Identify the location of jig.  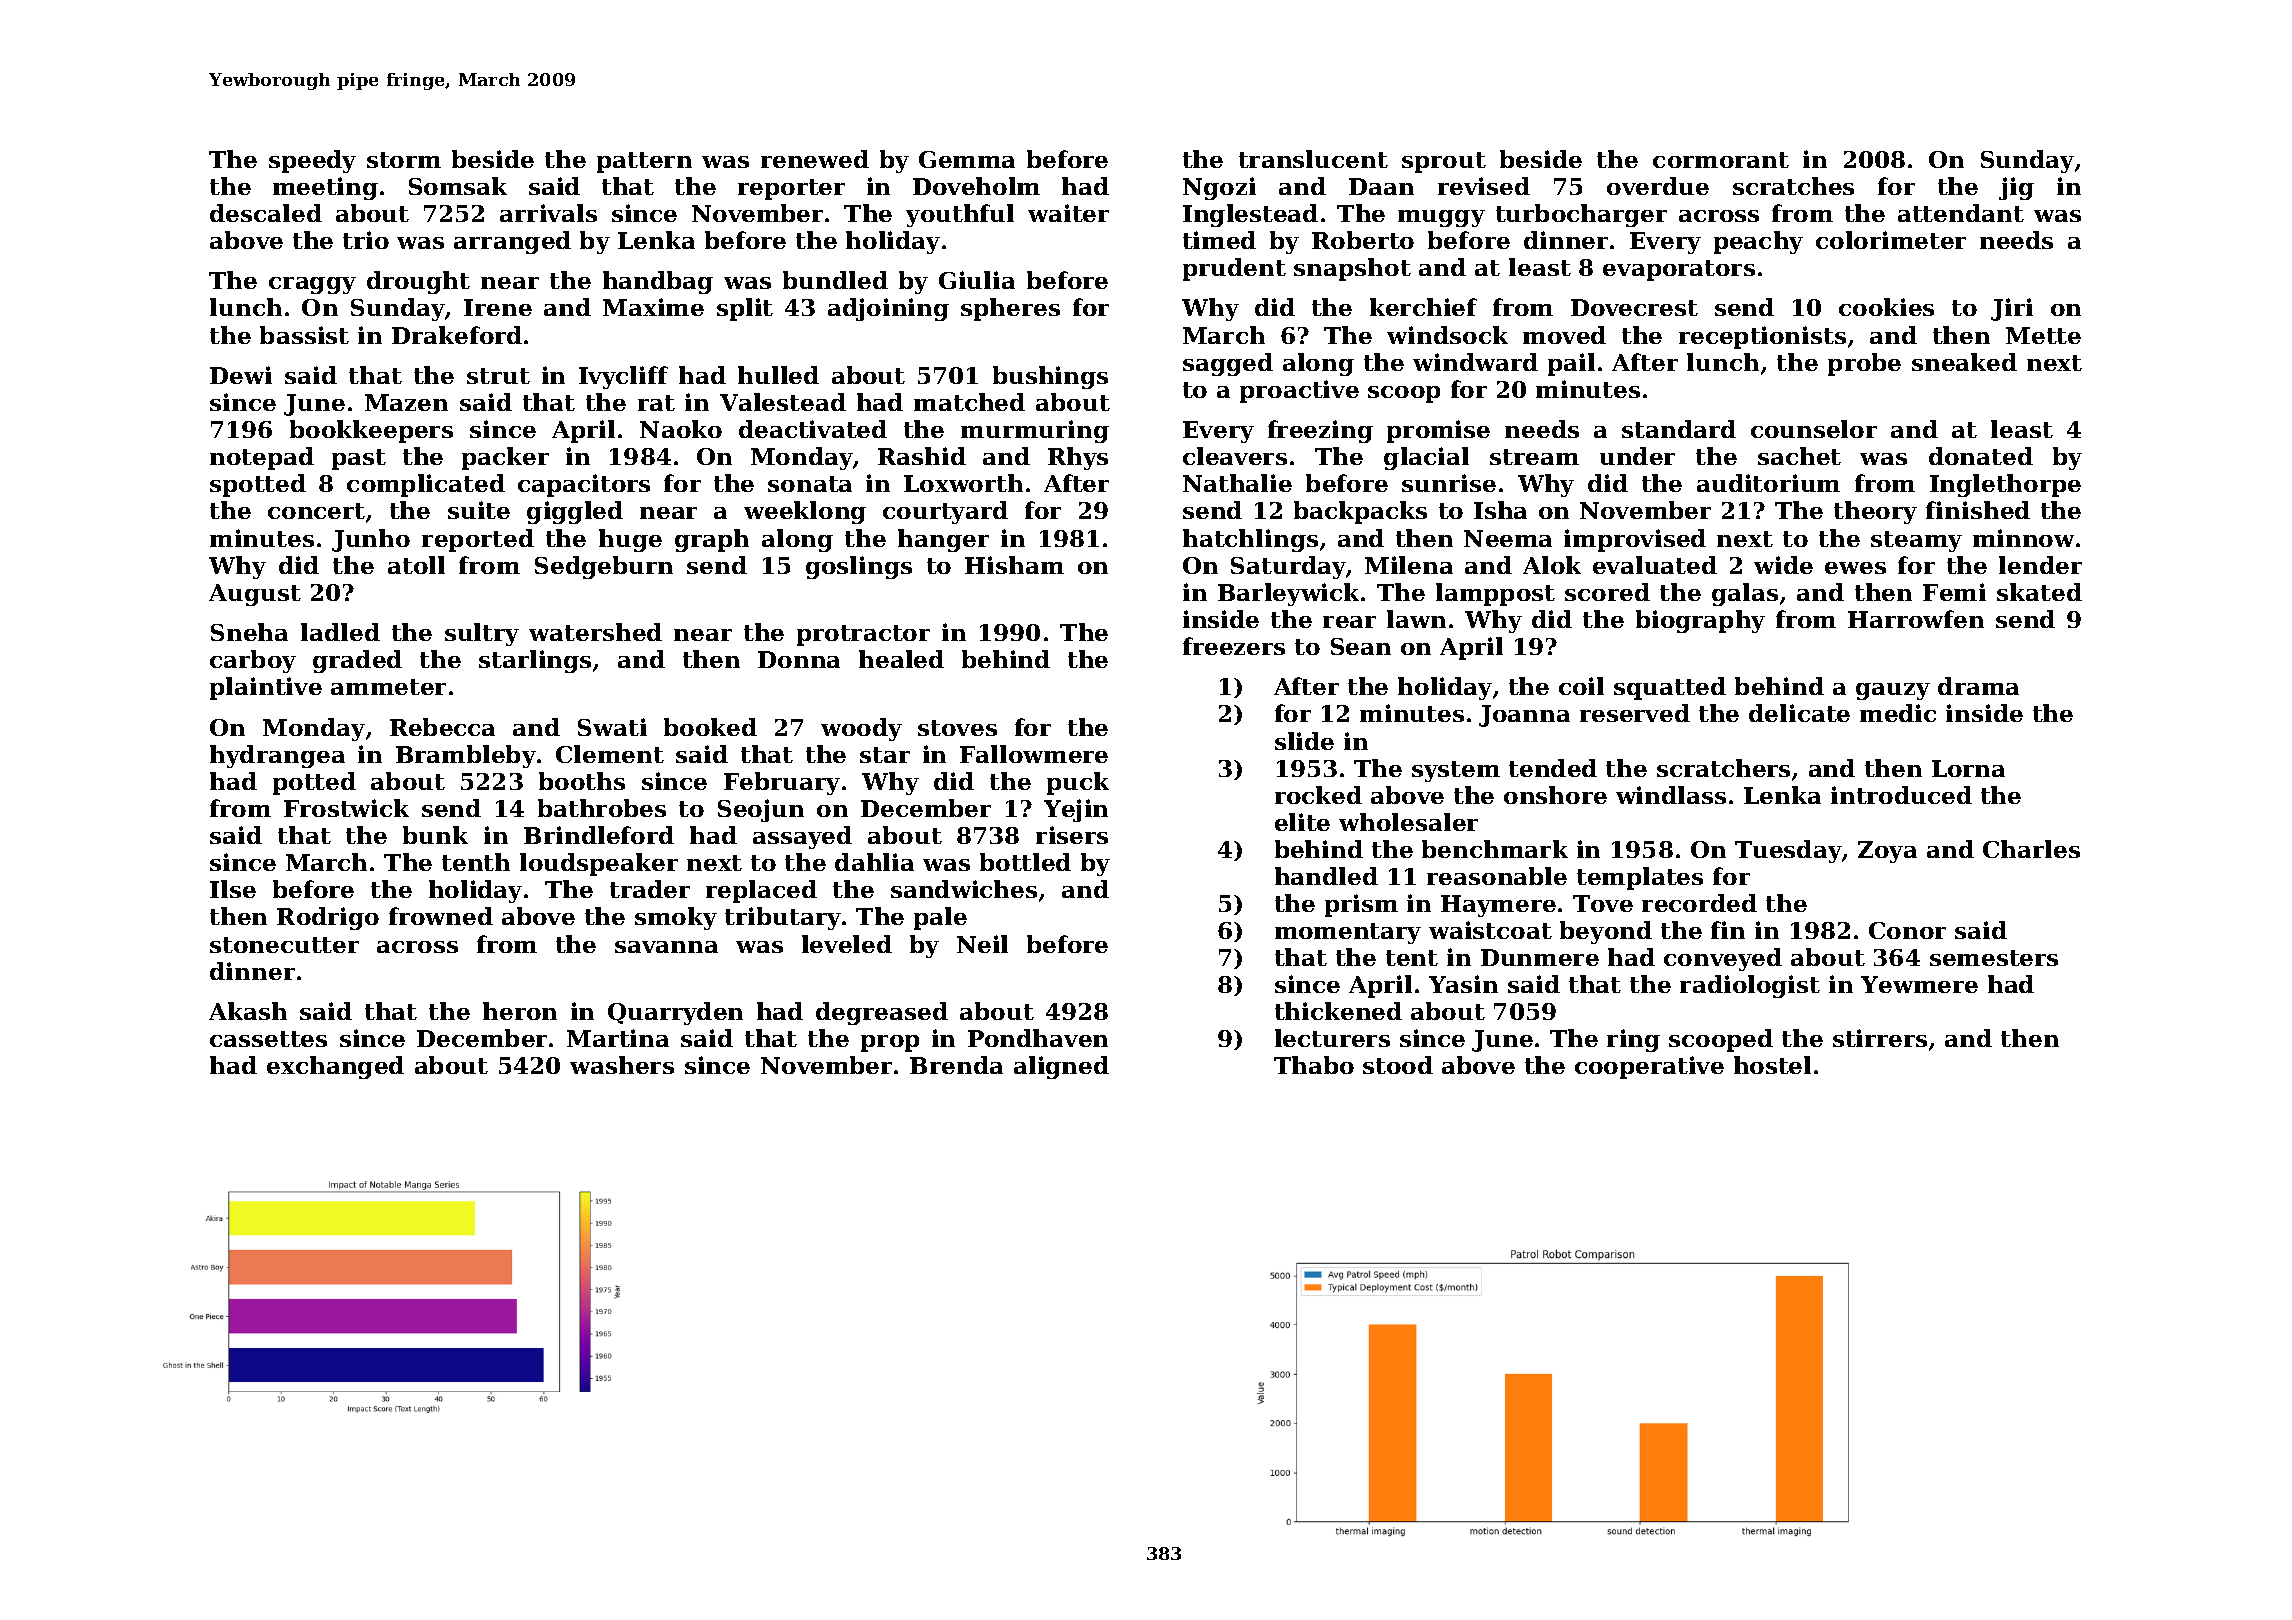
(2016, 188).
